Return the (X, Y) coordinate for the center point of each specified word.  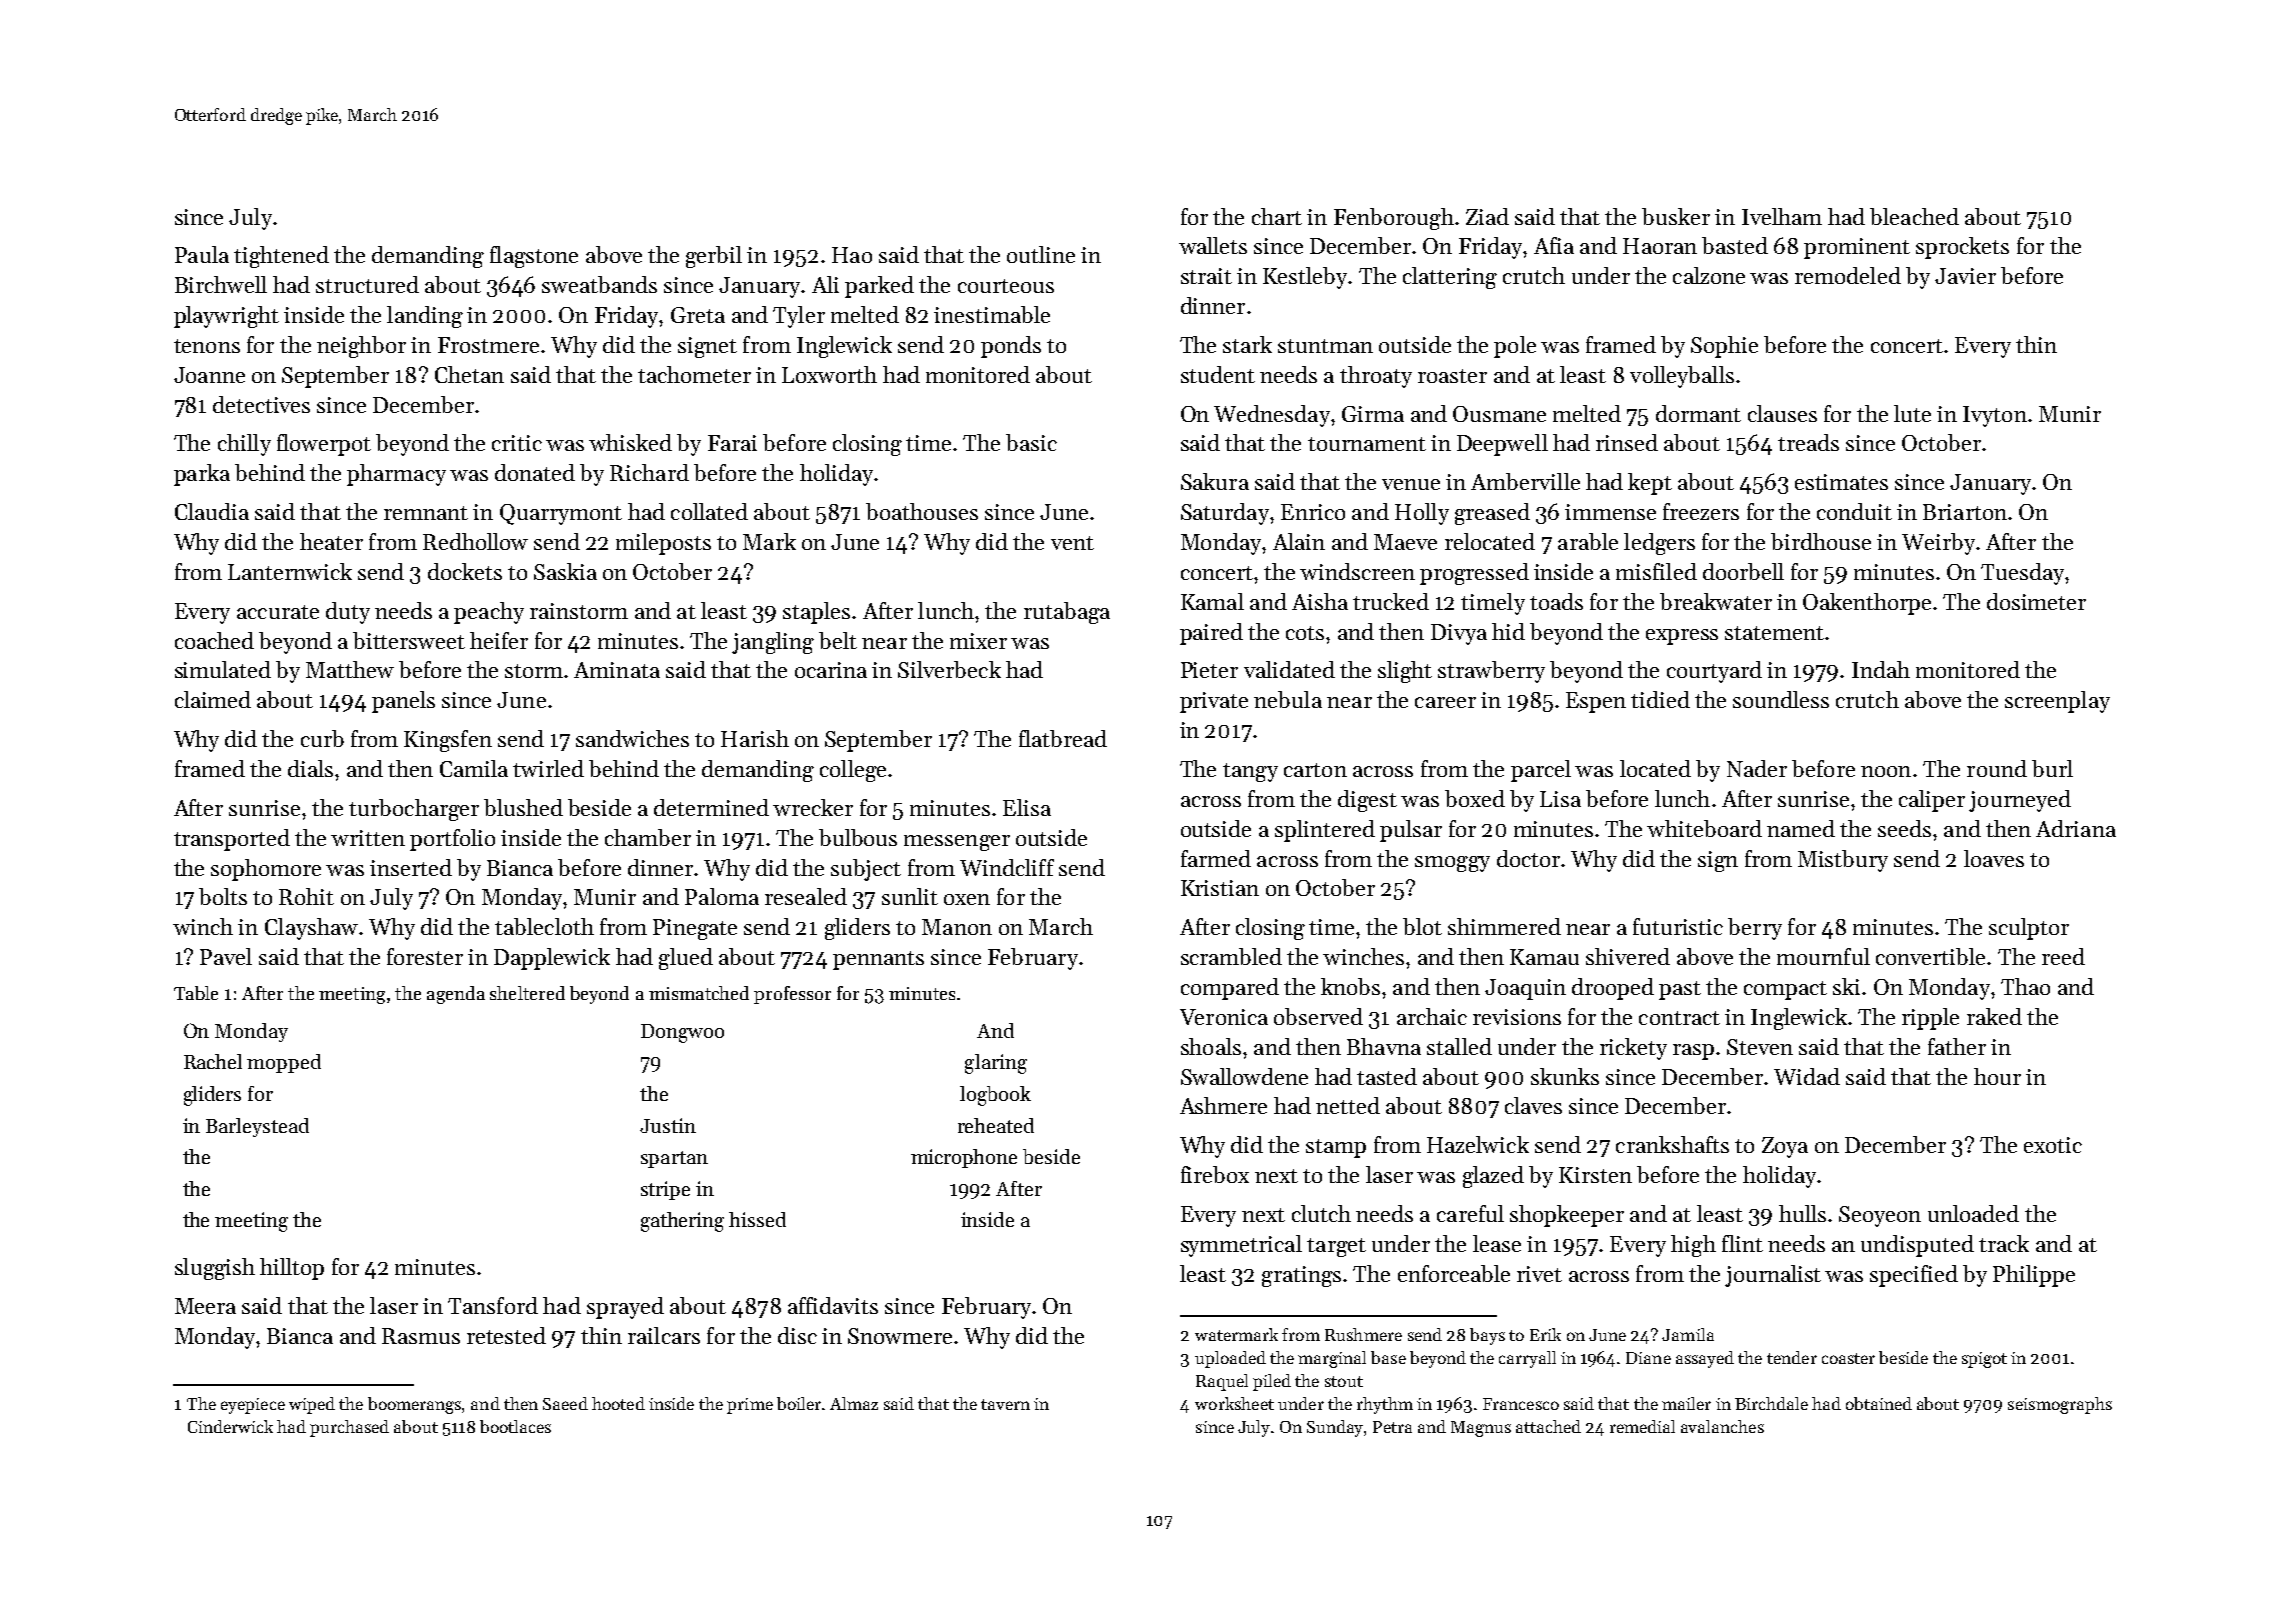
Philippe (2034, 1276)
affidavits (833, 1305)
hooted (618, 1403)
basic (1031, 442)
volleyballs (1682, 377)
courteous (1006, 286)
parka (202, 475)
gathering (682, 1222)
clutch (1321, 1213)
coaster (1848, 1358)
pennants (878, 960)
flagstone (534, 257)
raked (1994, 1016)
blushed (523, 807)
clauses (1782, 413)
